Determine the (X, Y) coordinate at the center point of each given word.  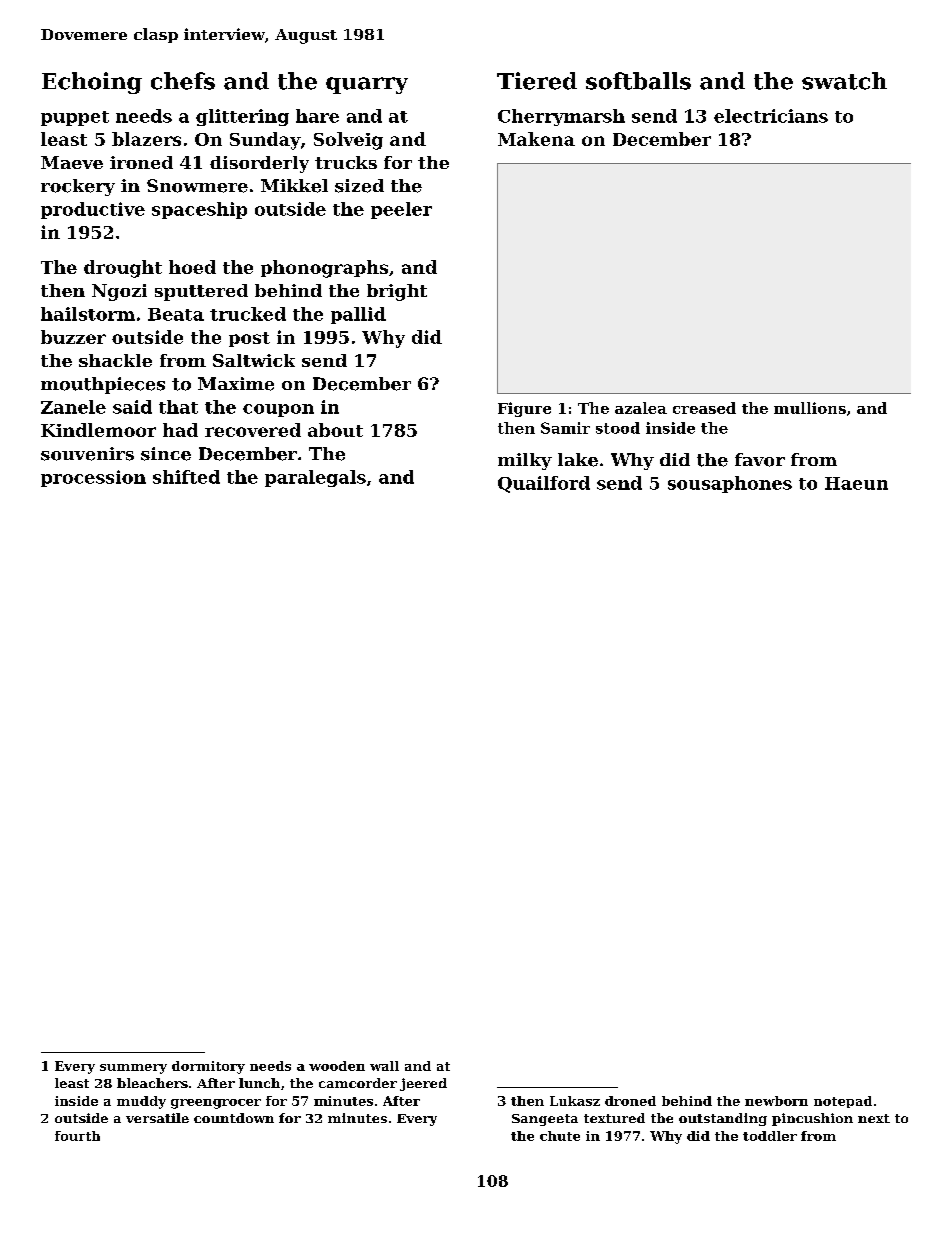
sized (359, 186)
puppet (75, 118)
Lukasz (575, 1101)
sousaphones (730, 484)
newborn (776, 1101)
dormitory (208, 1067)
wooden (337, 1066)
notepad (843, 1102)
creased (704, 408)
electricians (771, 116)
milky (525, 461)
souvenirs (87, 454)
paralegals (315, 478)
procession (93, 478)
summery (133, 1069)
